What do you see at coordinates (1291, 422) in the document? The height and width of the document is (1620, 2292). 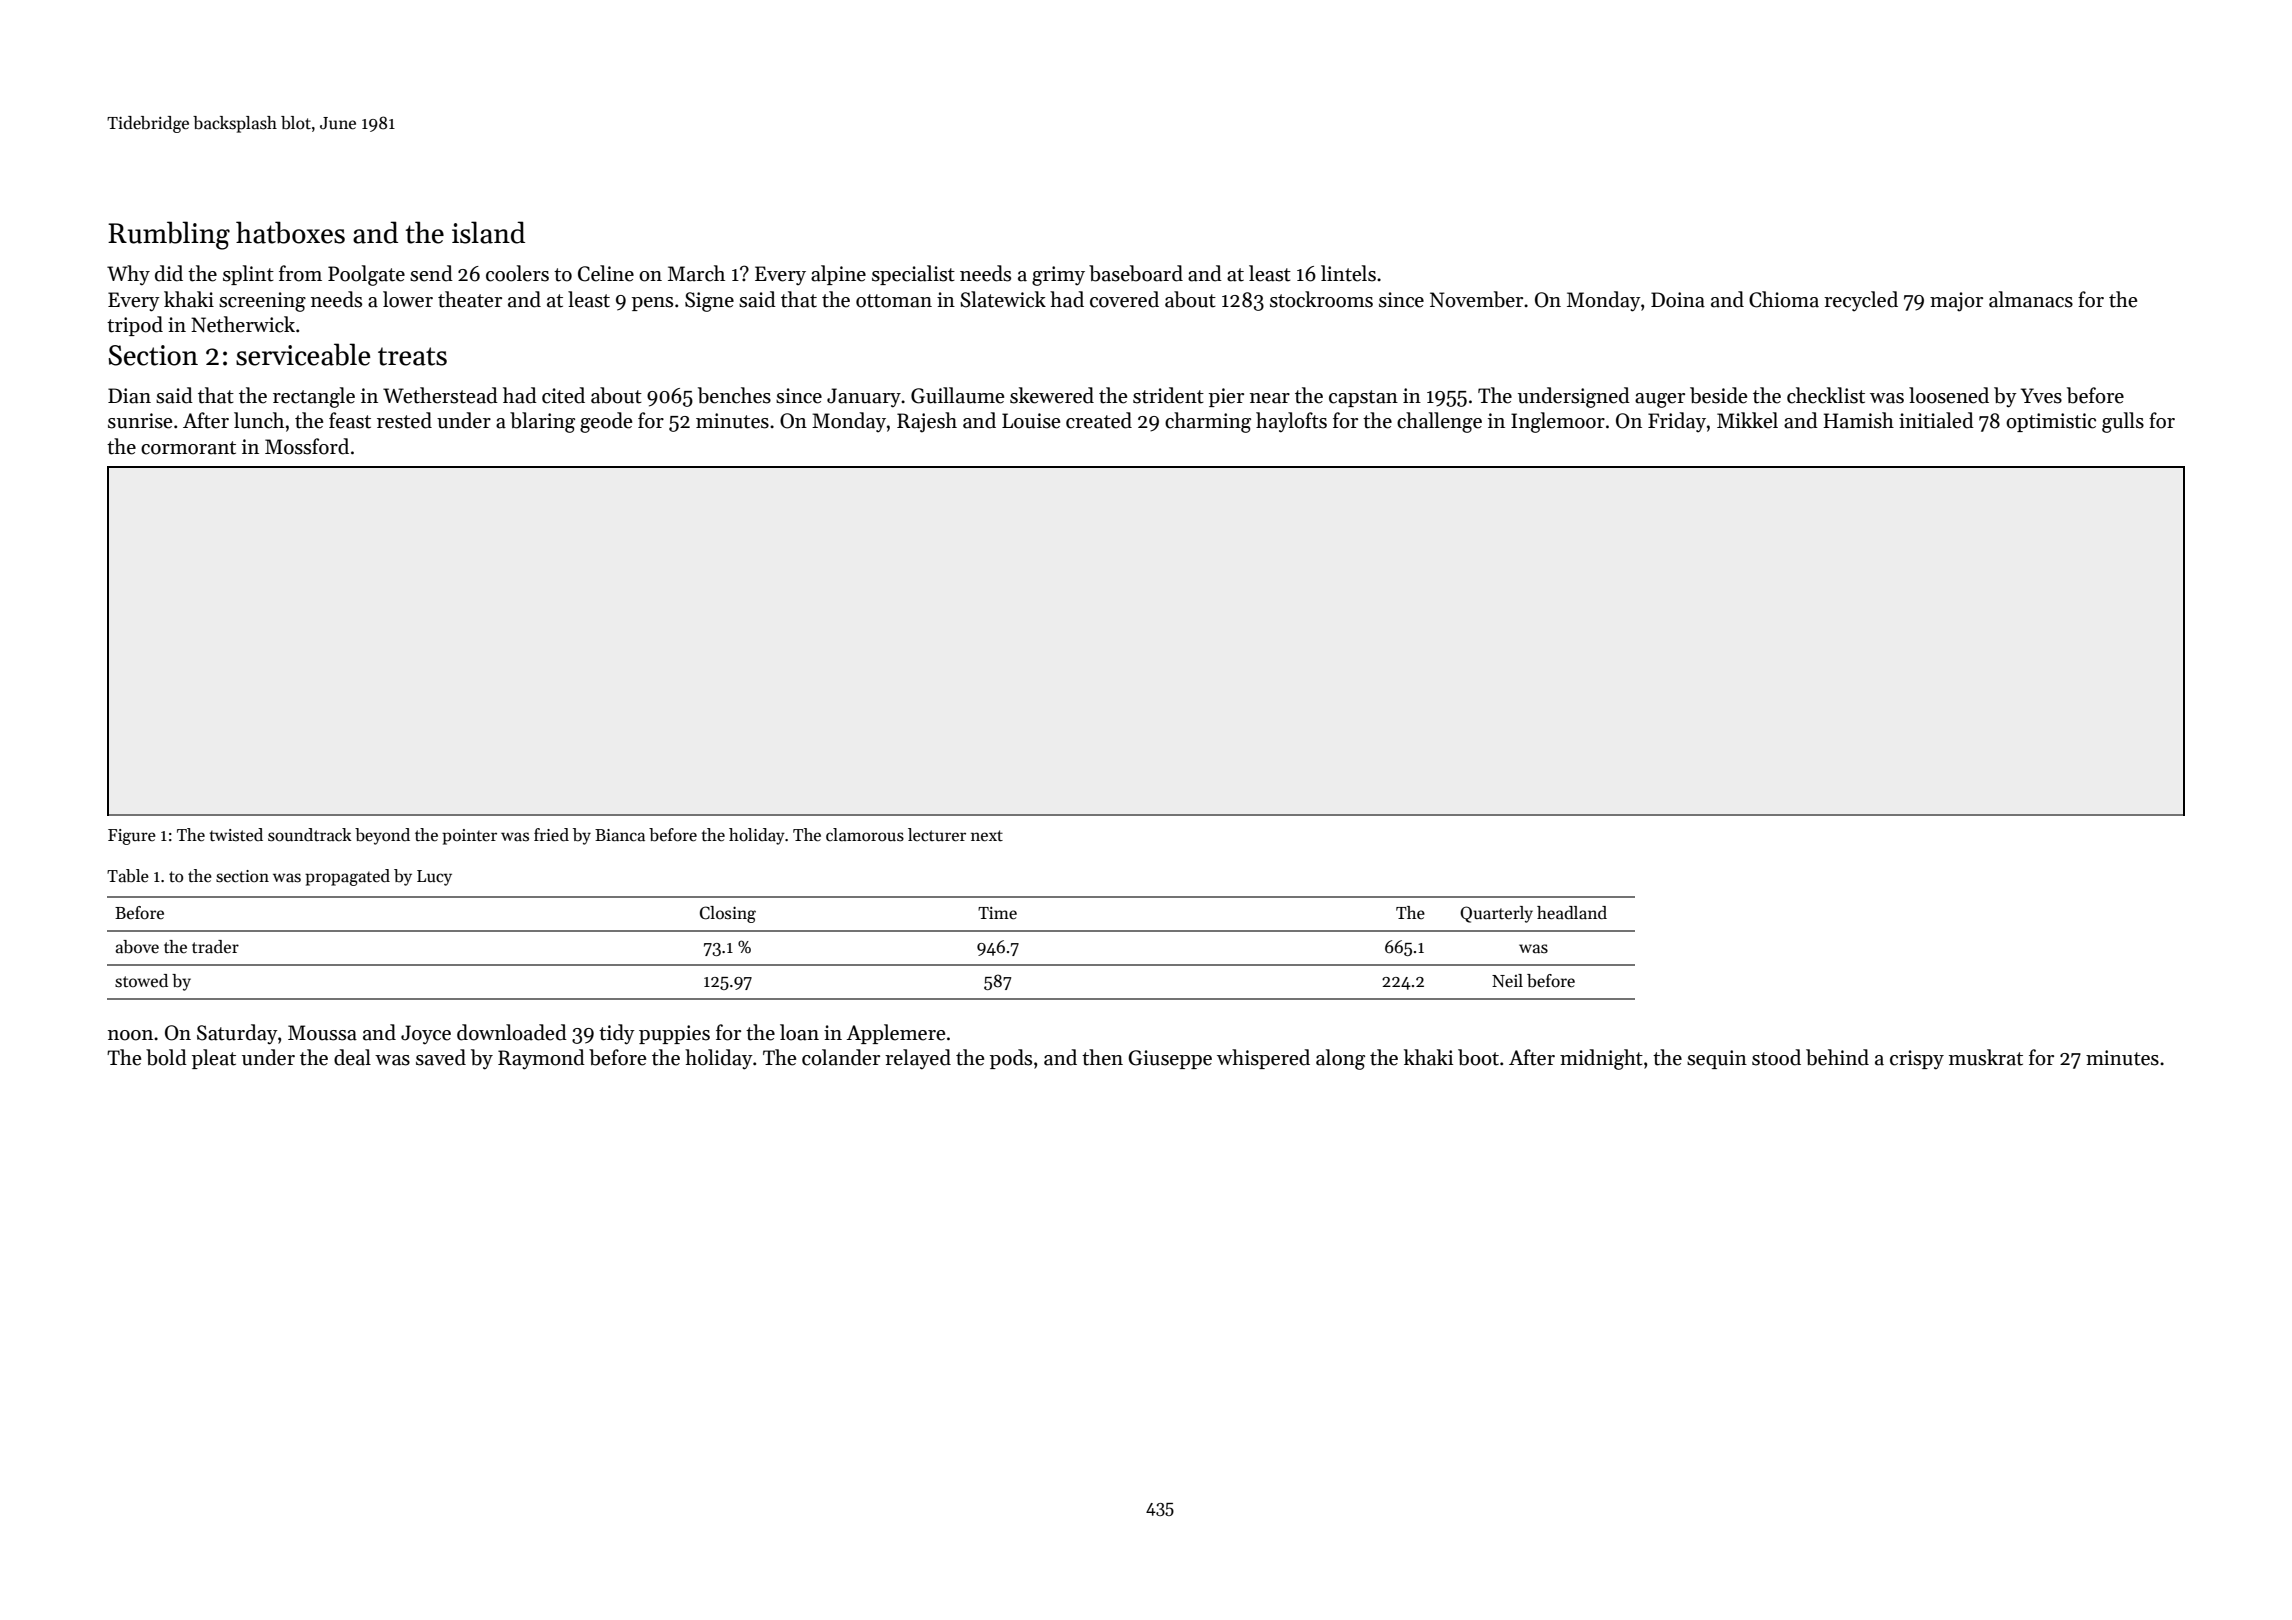 I see `haylofts` at bounding box center [1291, 422].
